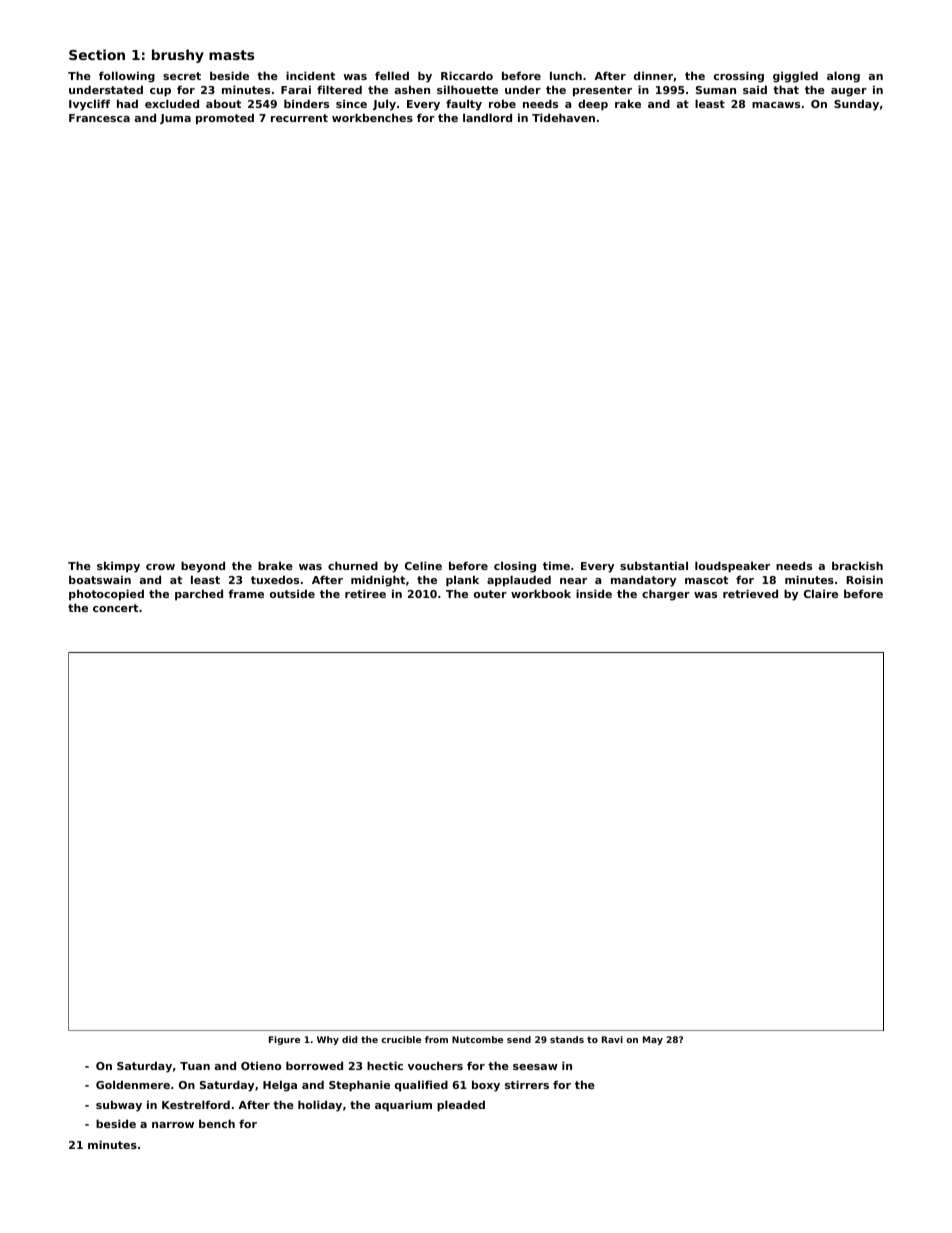  I want to click on macaws, so click(776, 105).
